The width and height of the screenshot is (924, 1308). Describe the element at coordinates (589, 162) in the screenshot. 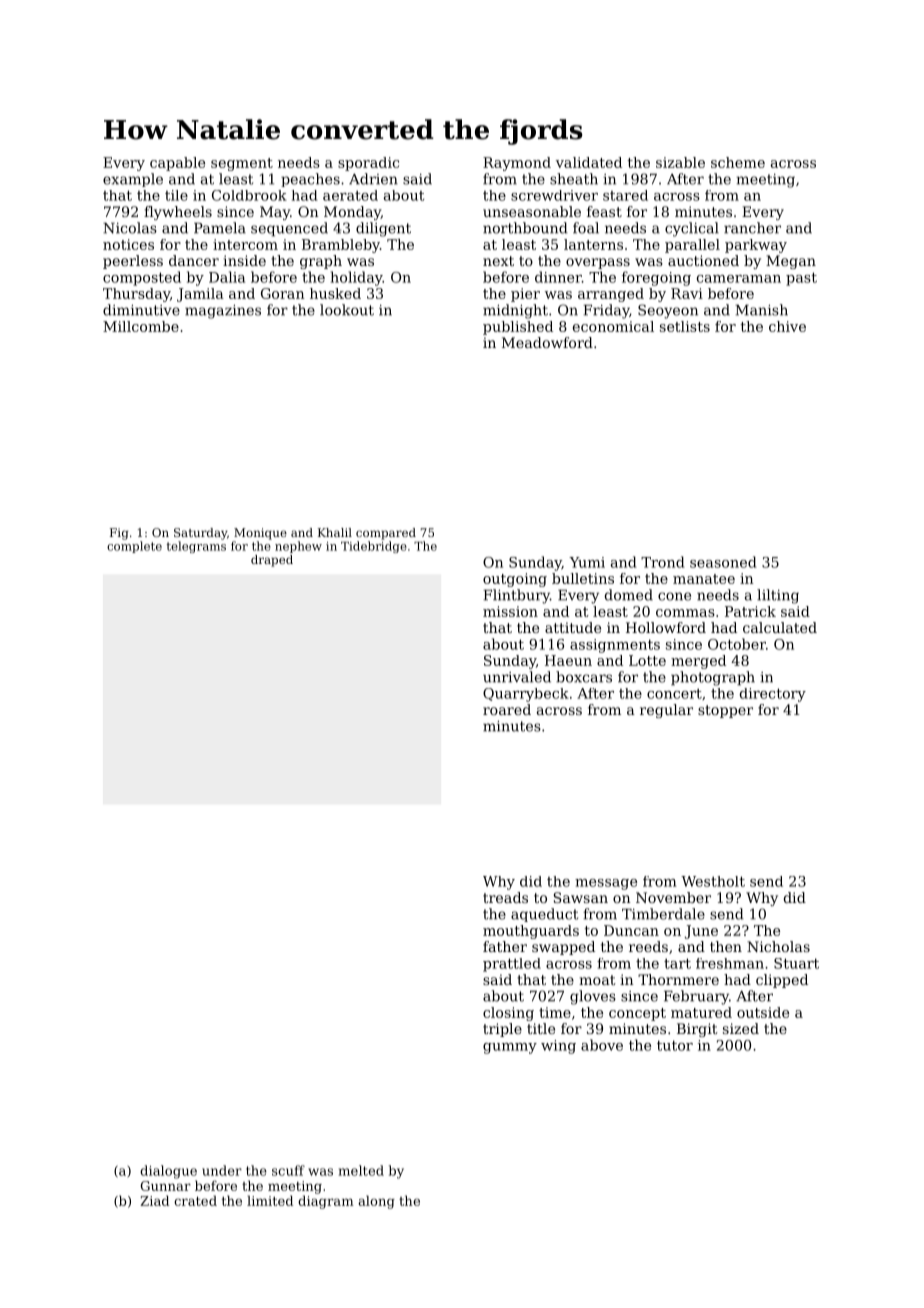

I see `validated` at that location.
